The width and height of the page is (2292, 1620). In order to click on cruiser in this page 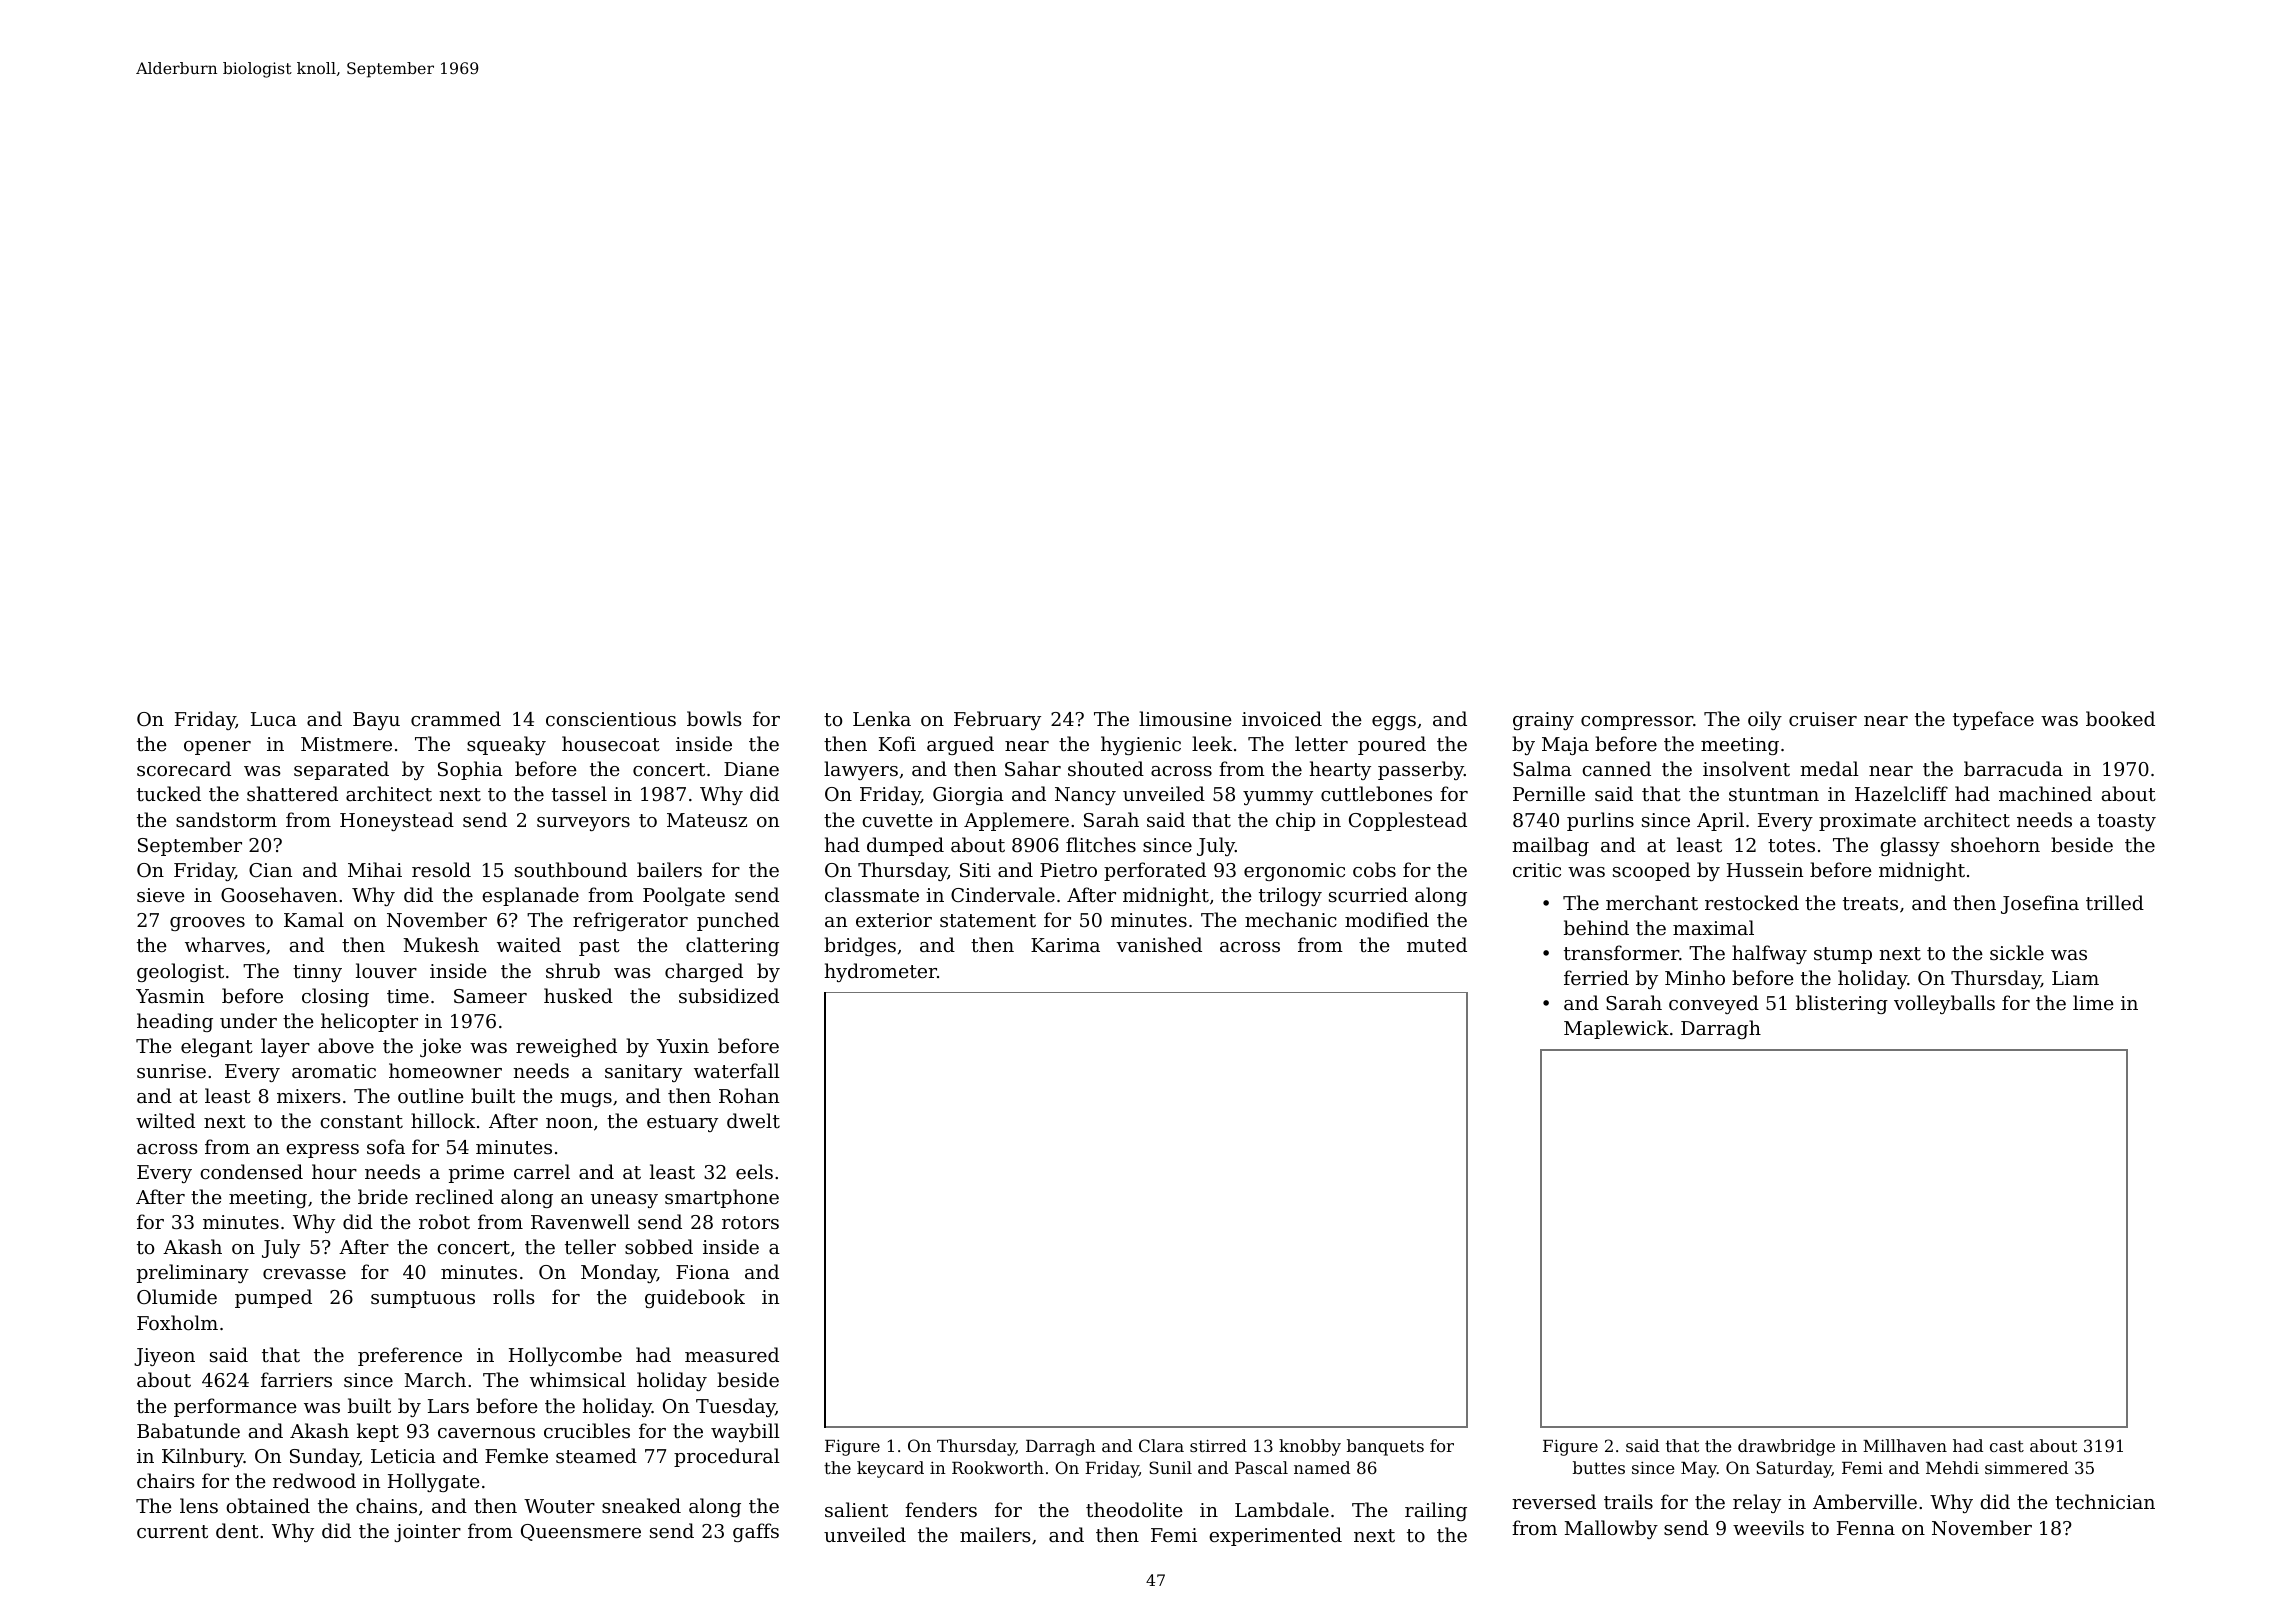, I will do `click(1823, 719)`.
